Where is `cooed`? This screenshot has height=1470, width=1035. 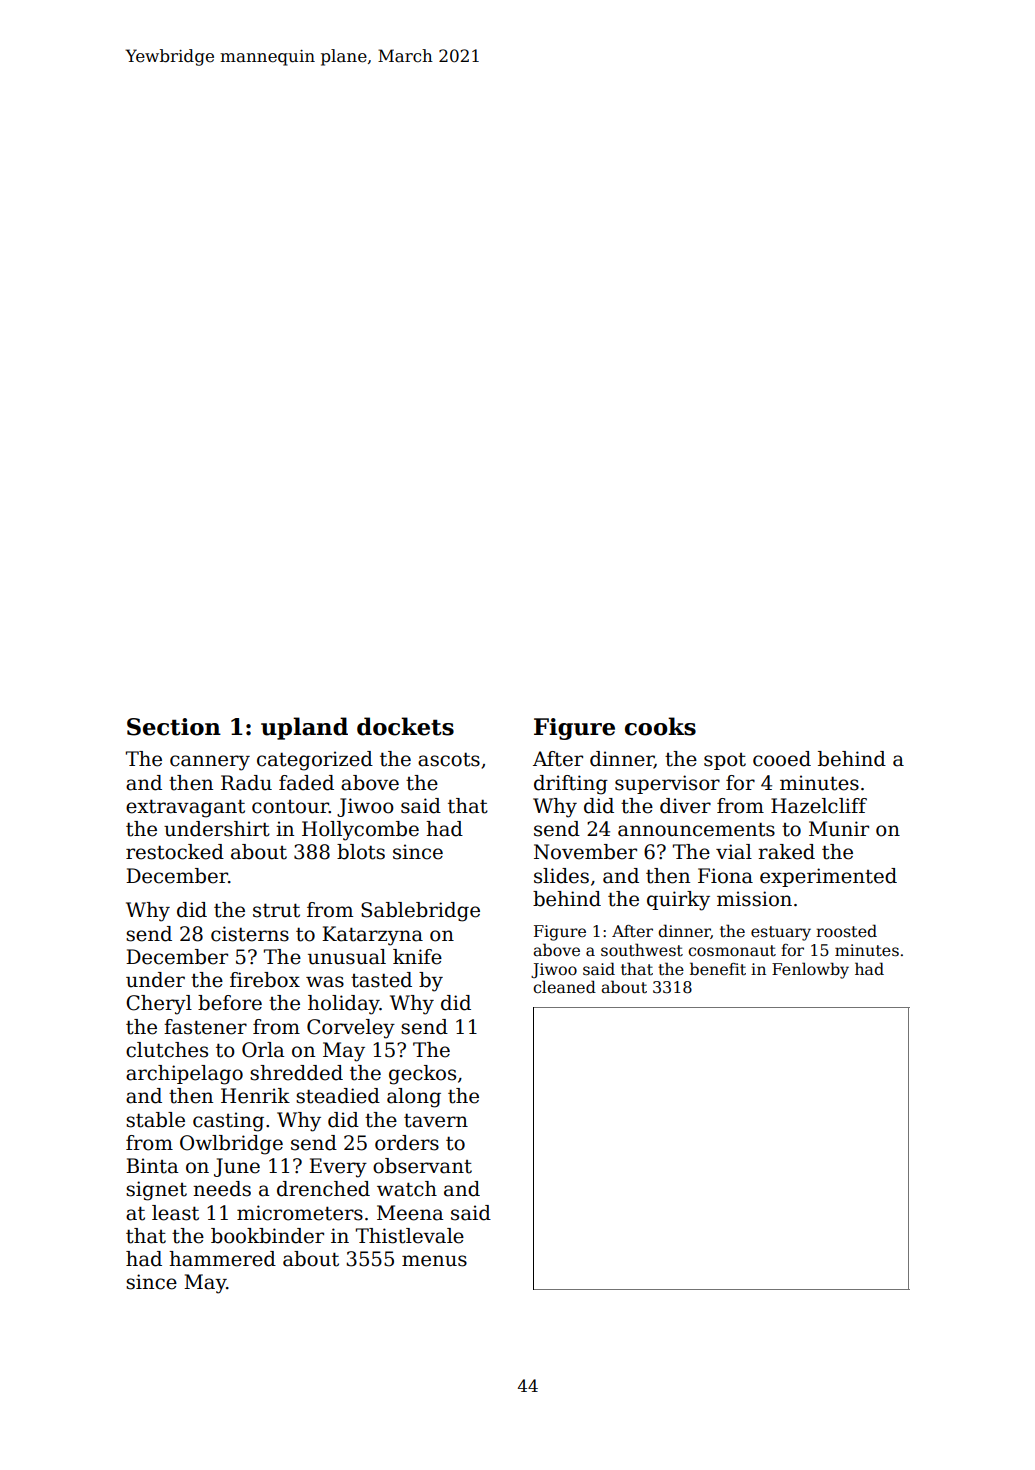 cooed is located at coordinates (782, 759).
